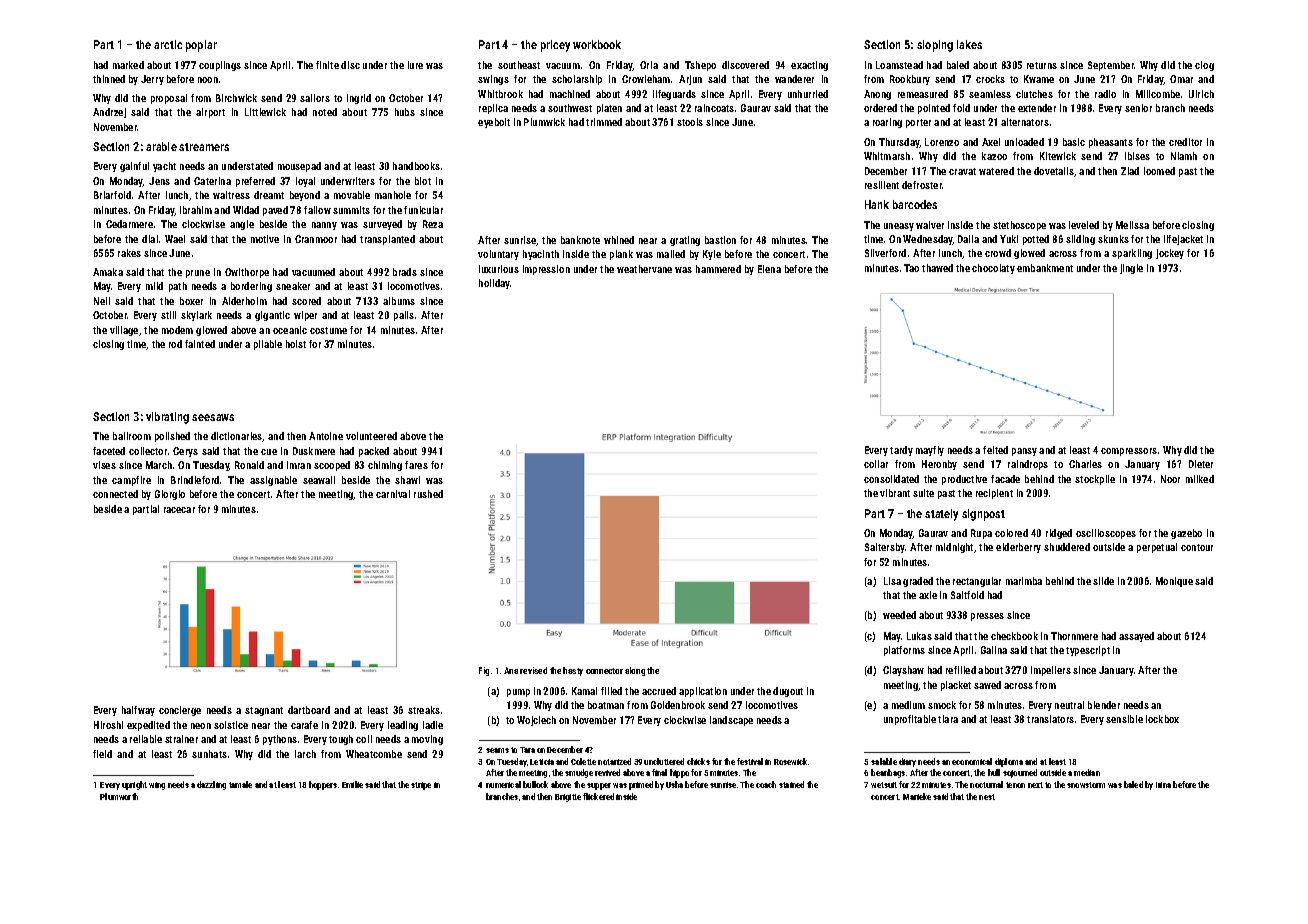 The height and width of the image is (924, 1308). I want to click on workbook, so click(597, 44).
